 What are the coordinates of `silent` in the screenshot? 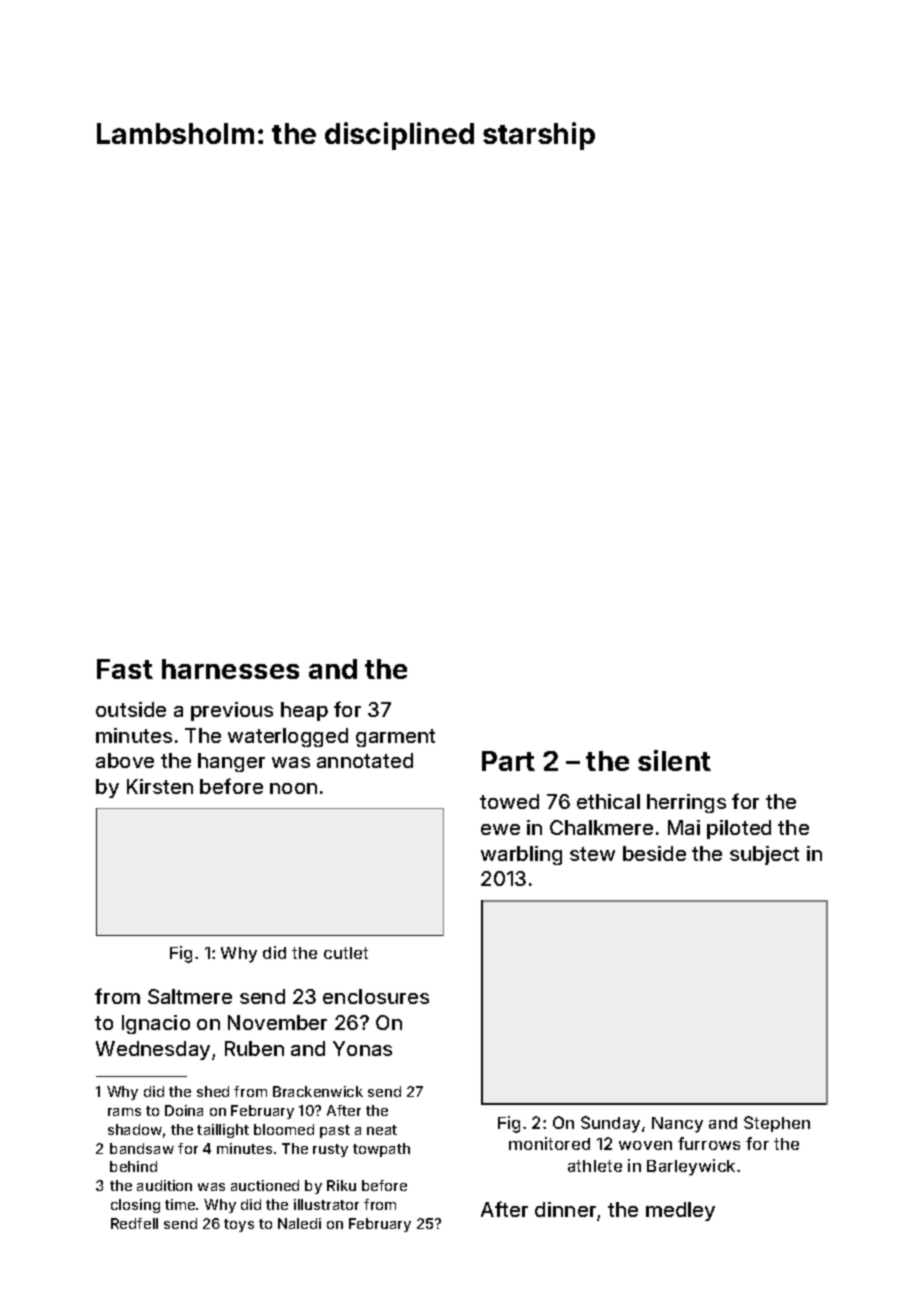 It's located at (674, 760).
